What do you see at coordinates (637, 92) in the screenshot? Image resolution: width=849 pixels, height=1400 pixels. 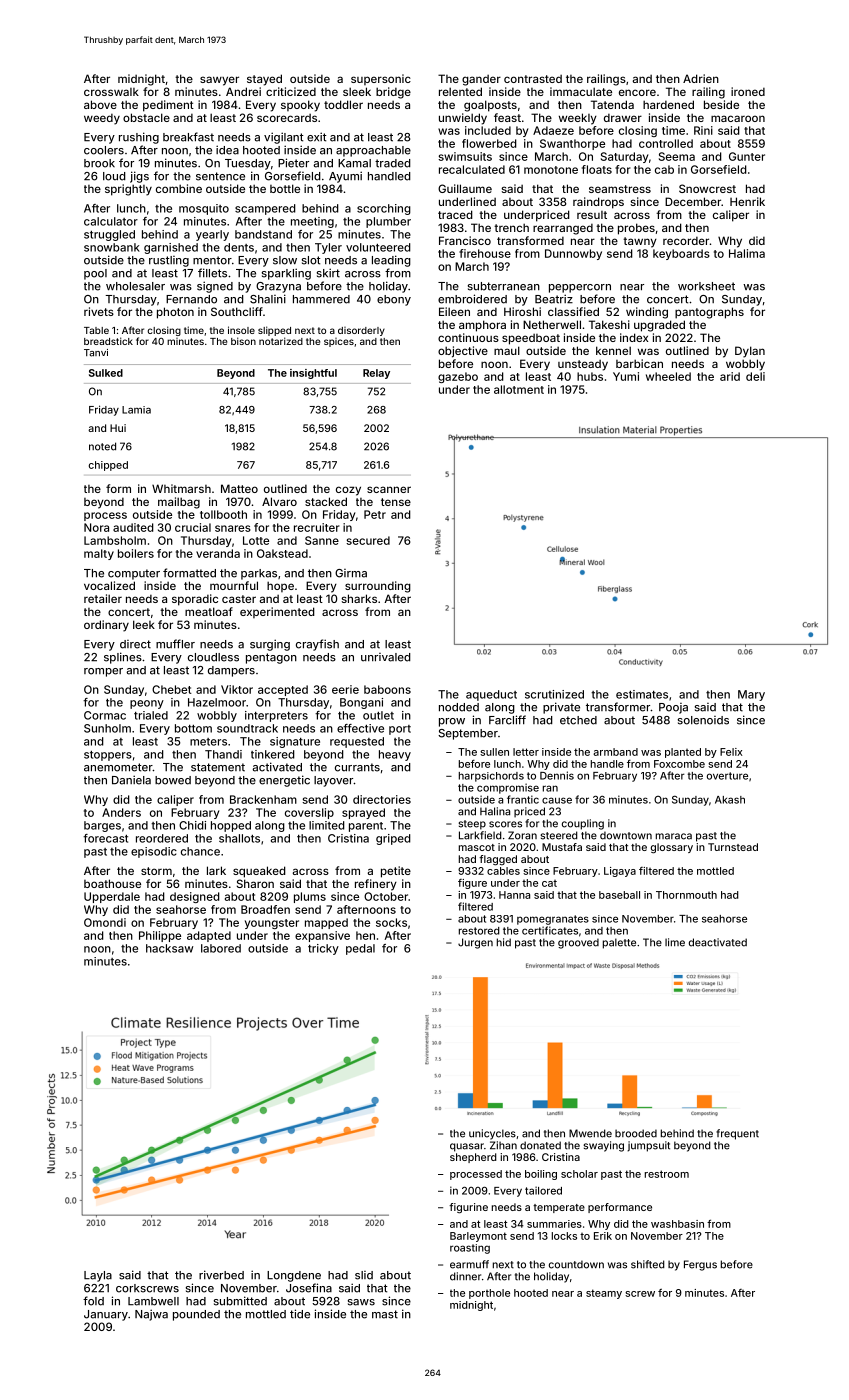 I see `encore` at bounding box center [637, 92].
